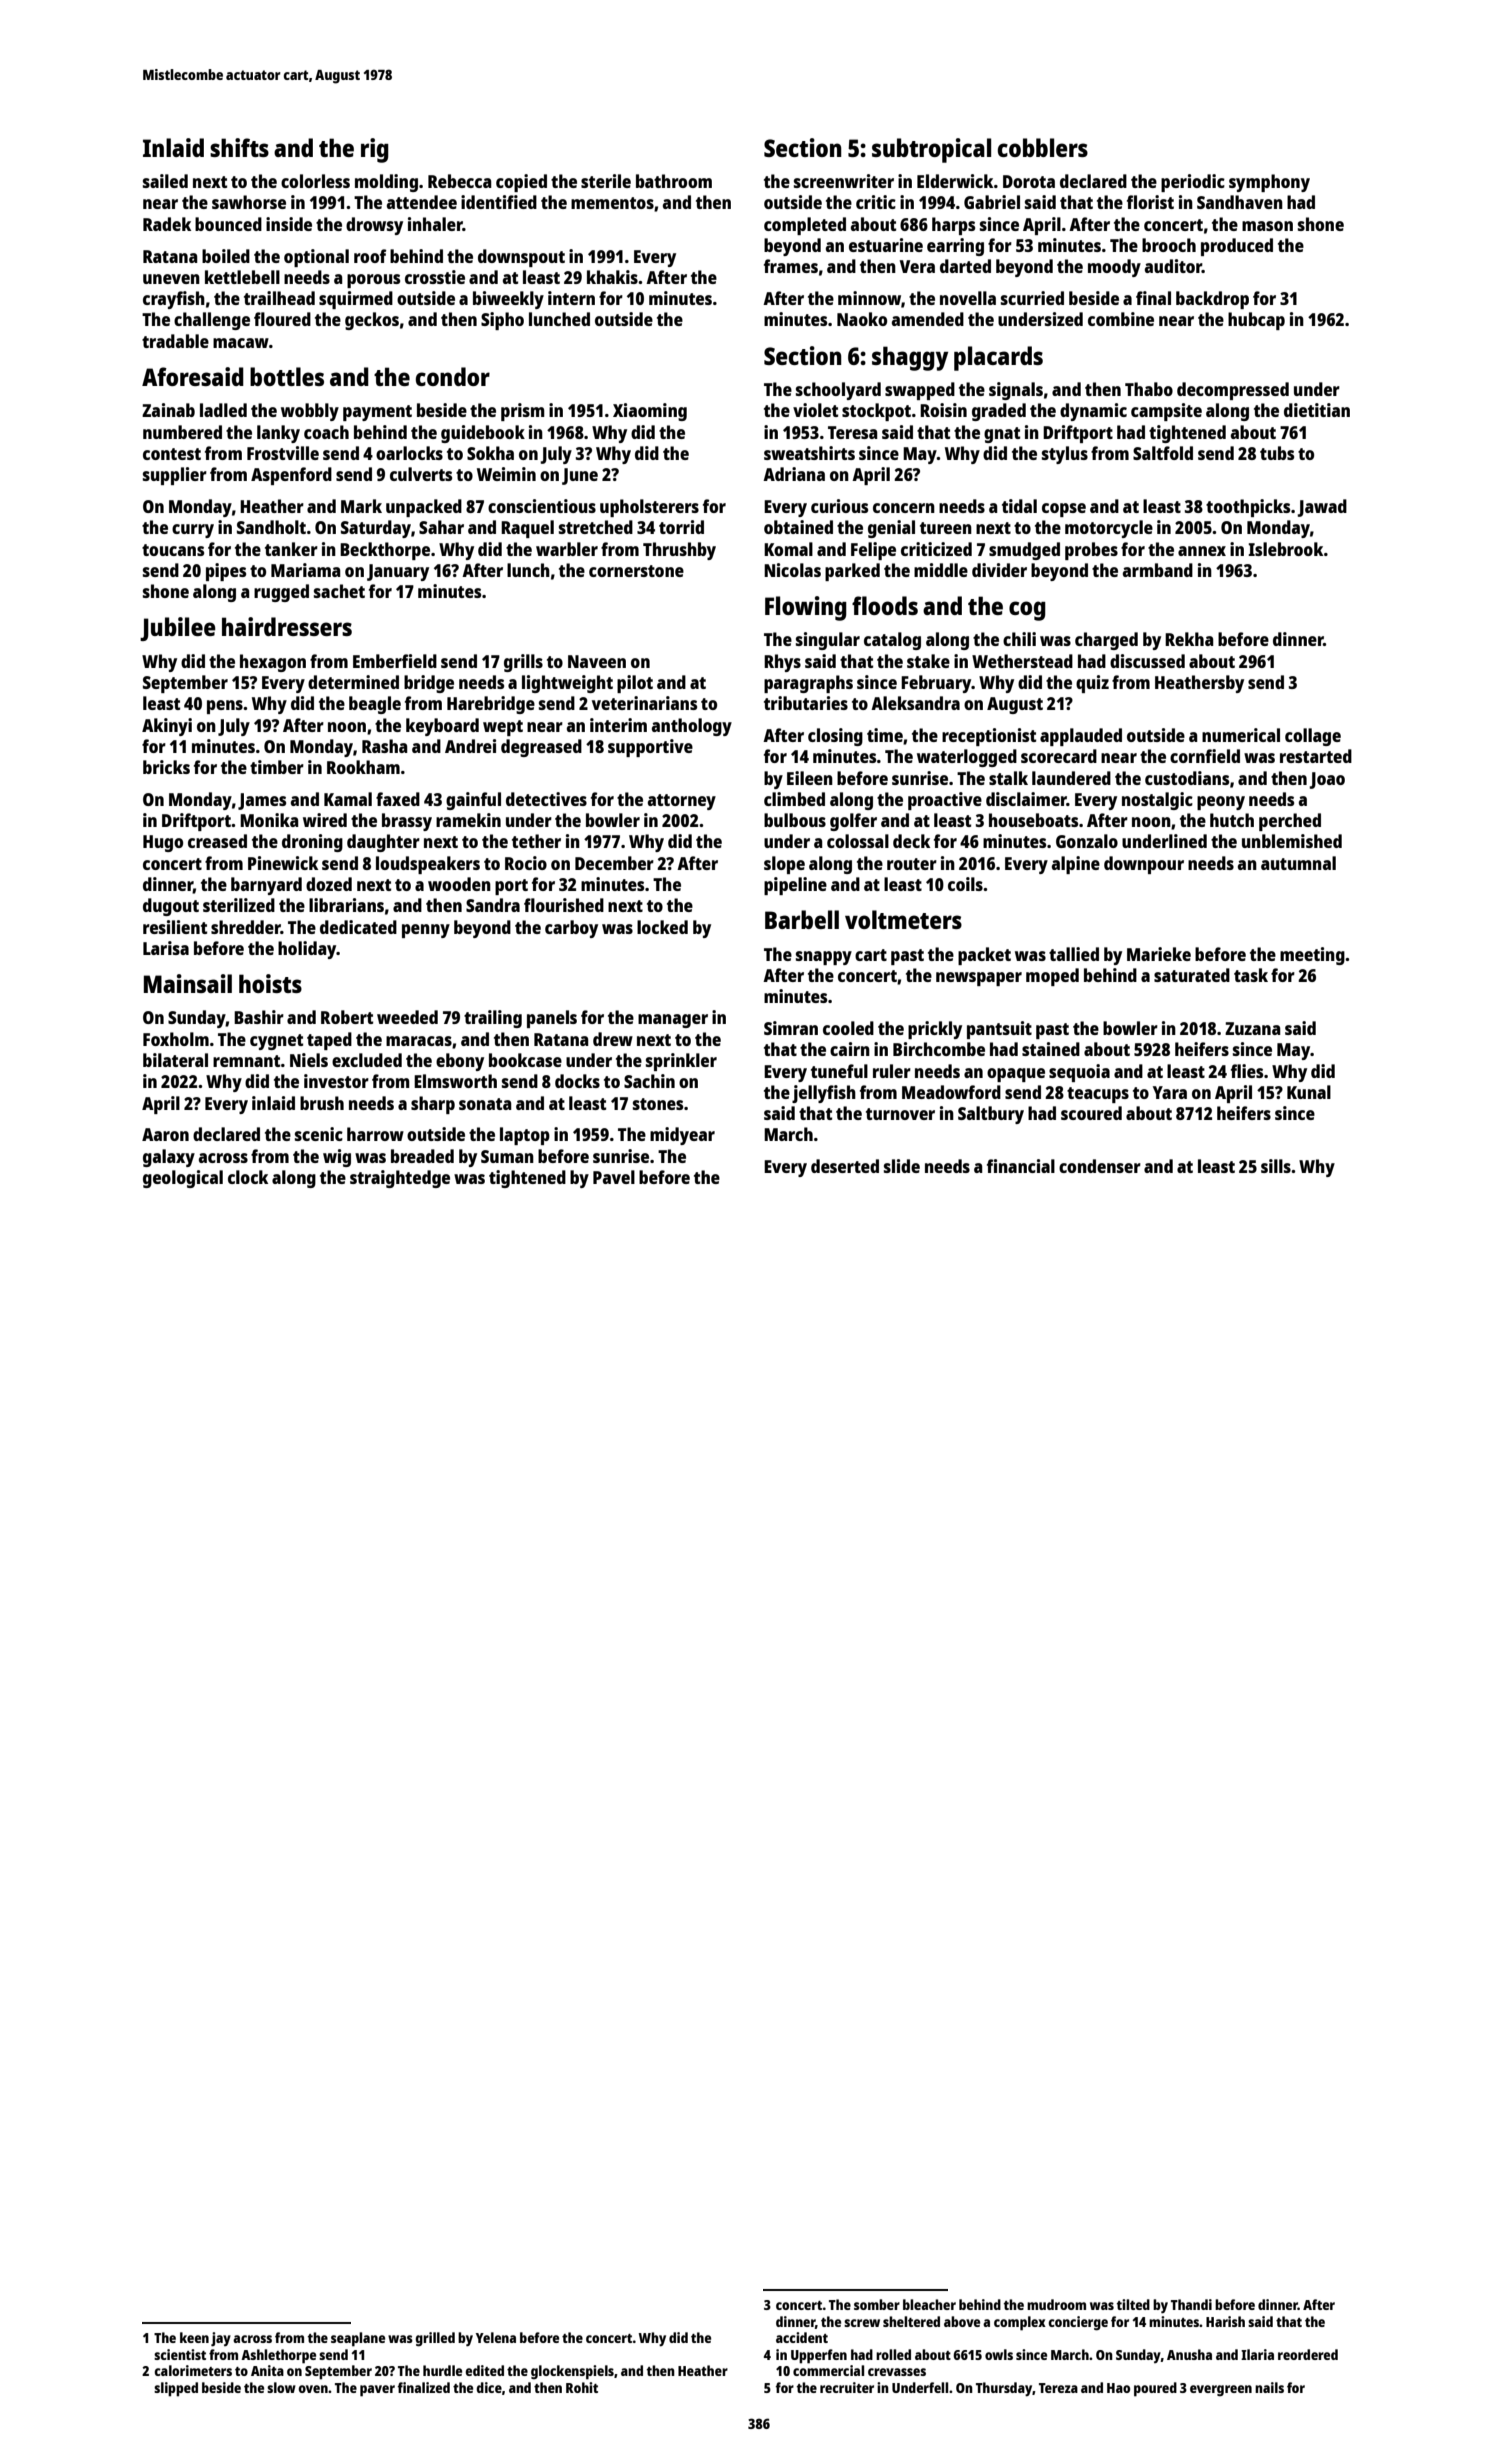 This document has width=1496, height=2464. Describe the element at coordinates (845, 1166) in the document. I see `deserted` at that location.
